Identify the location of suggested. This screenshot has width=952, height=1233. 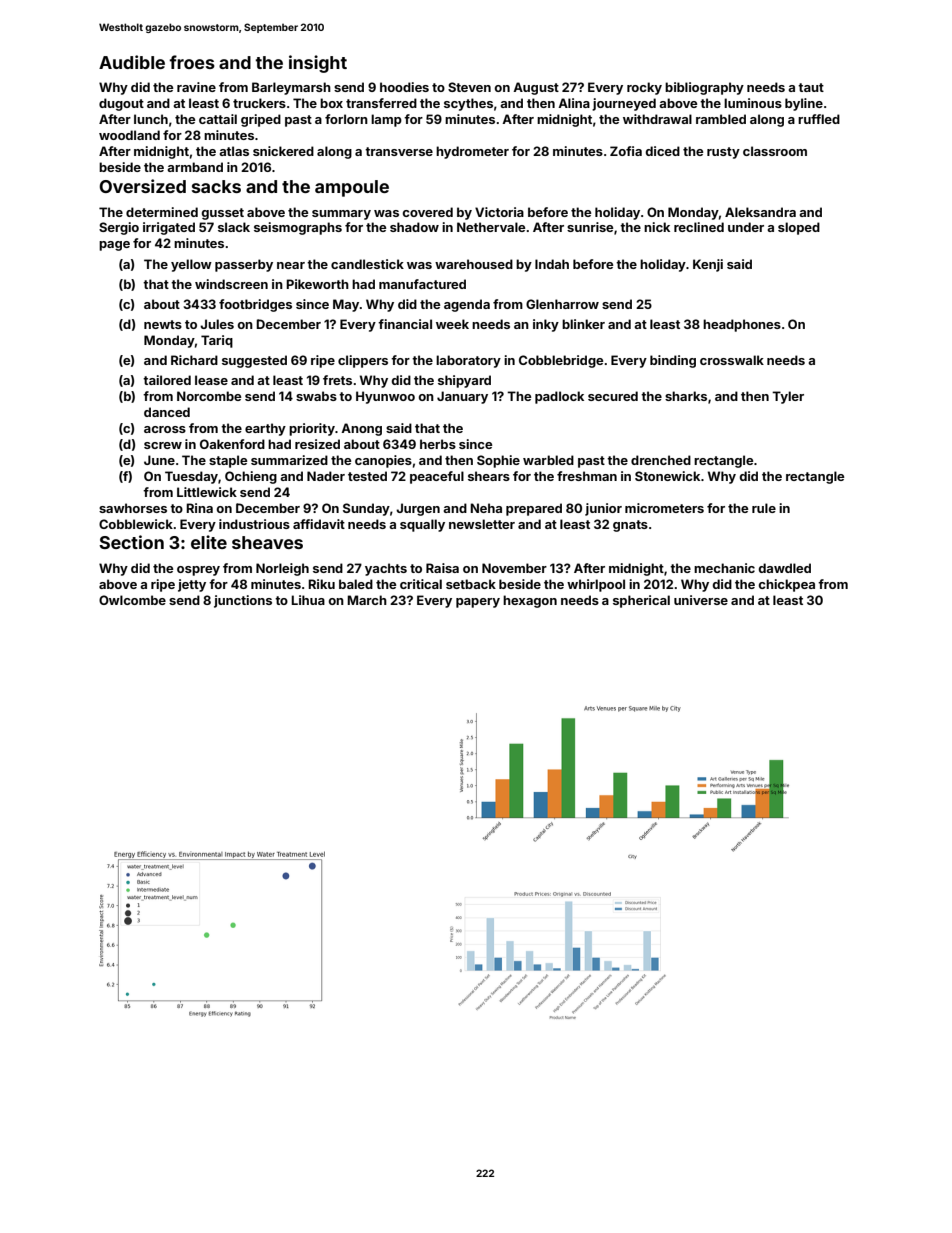
(254, 361).
